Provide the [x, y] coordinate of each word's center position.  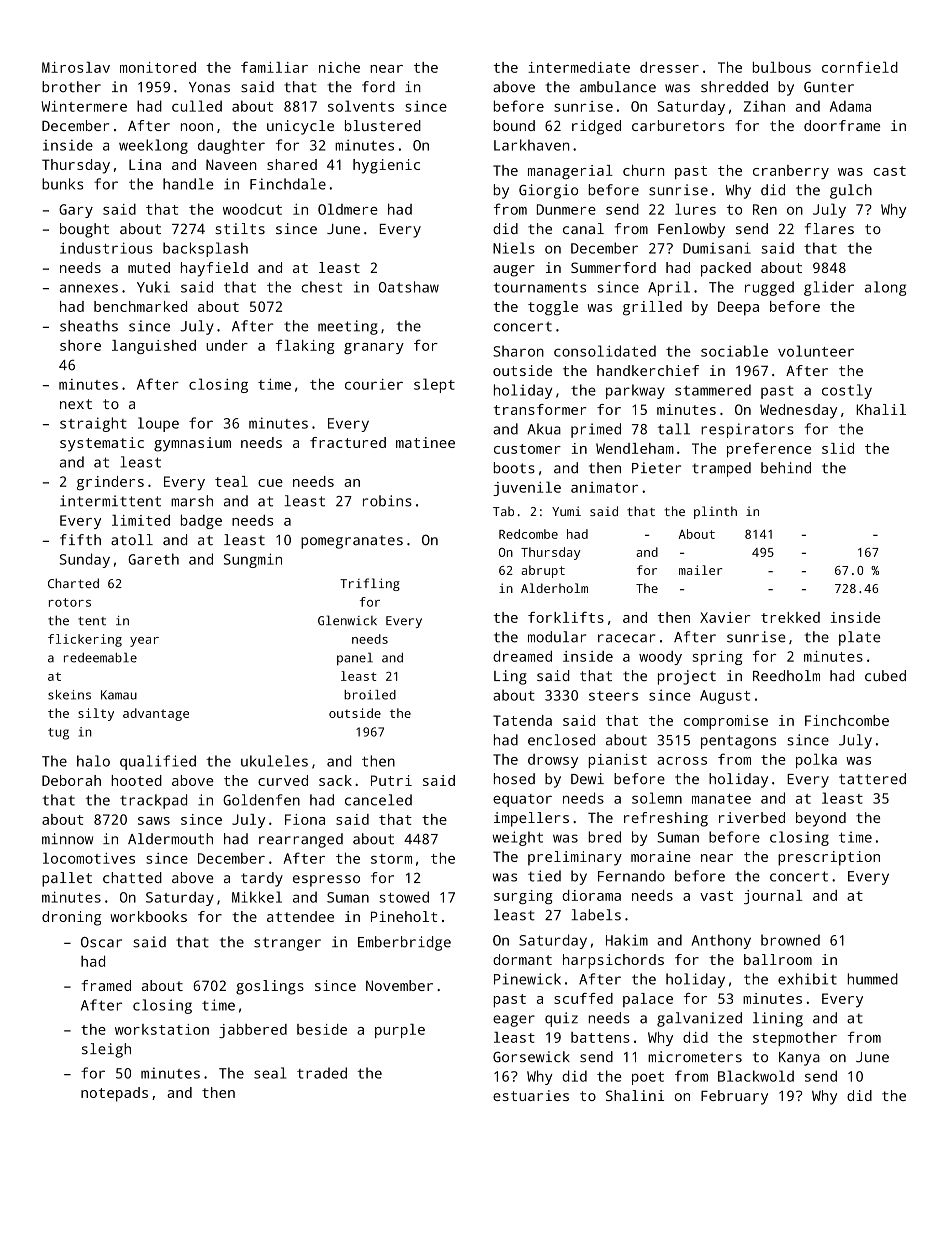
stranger [287, 944]
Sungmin [253, 560]
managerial [570, 172]
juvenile [527, 488]
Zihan [764, 106]
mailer [701, 570]
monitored [158, 67]
